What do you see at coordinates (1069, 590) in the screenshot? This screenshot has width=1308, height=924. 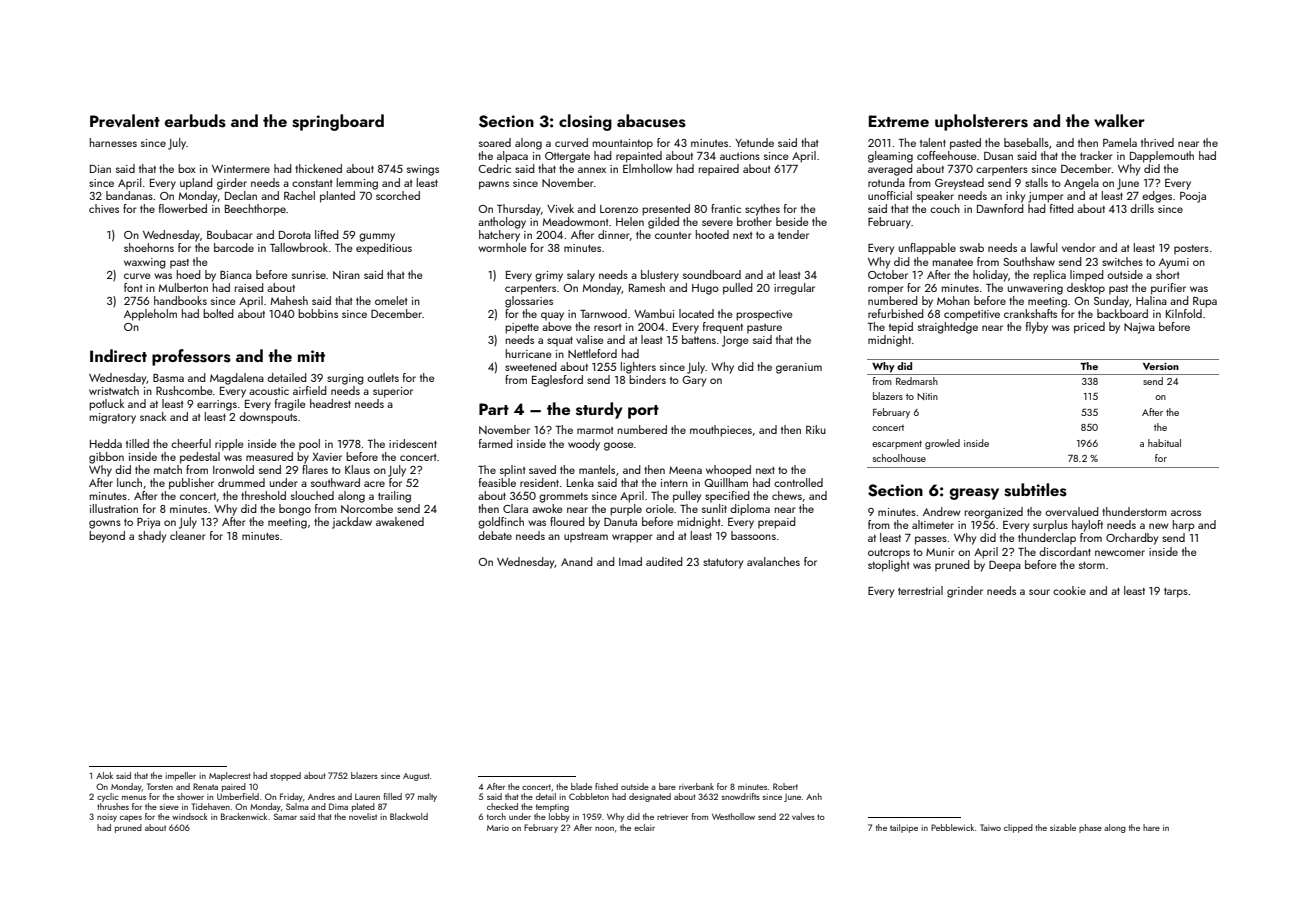 I see `cookie` at bounding box center [1069, 590].
